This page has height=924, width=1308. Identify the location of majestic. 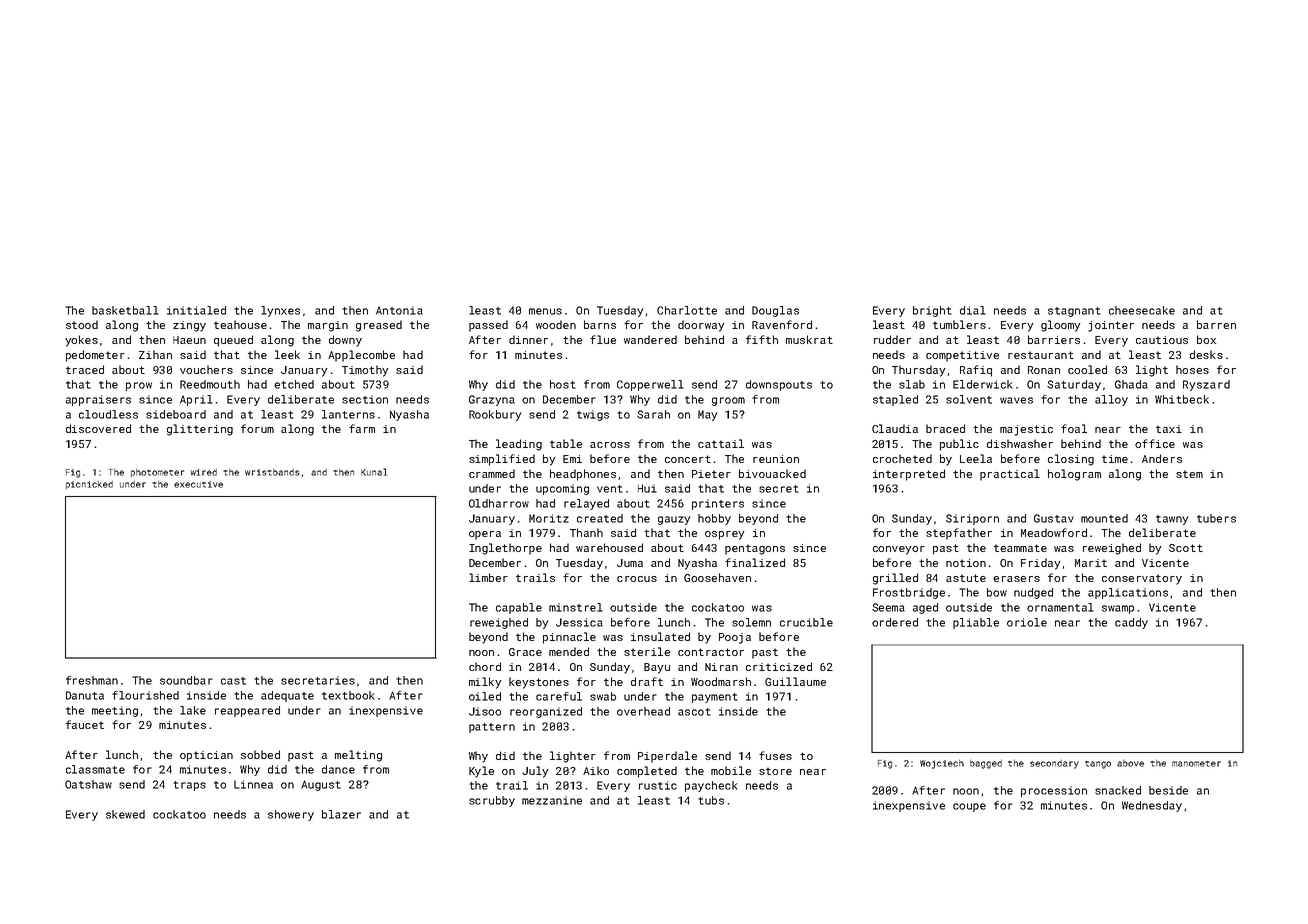
(1026, 430).
